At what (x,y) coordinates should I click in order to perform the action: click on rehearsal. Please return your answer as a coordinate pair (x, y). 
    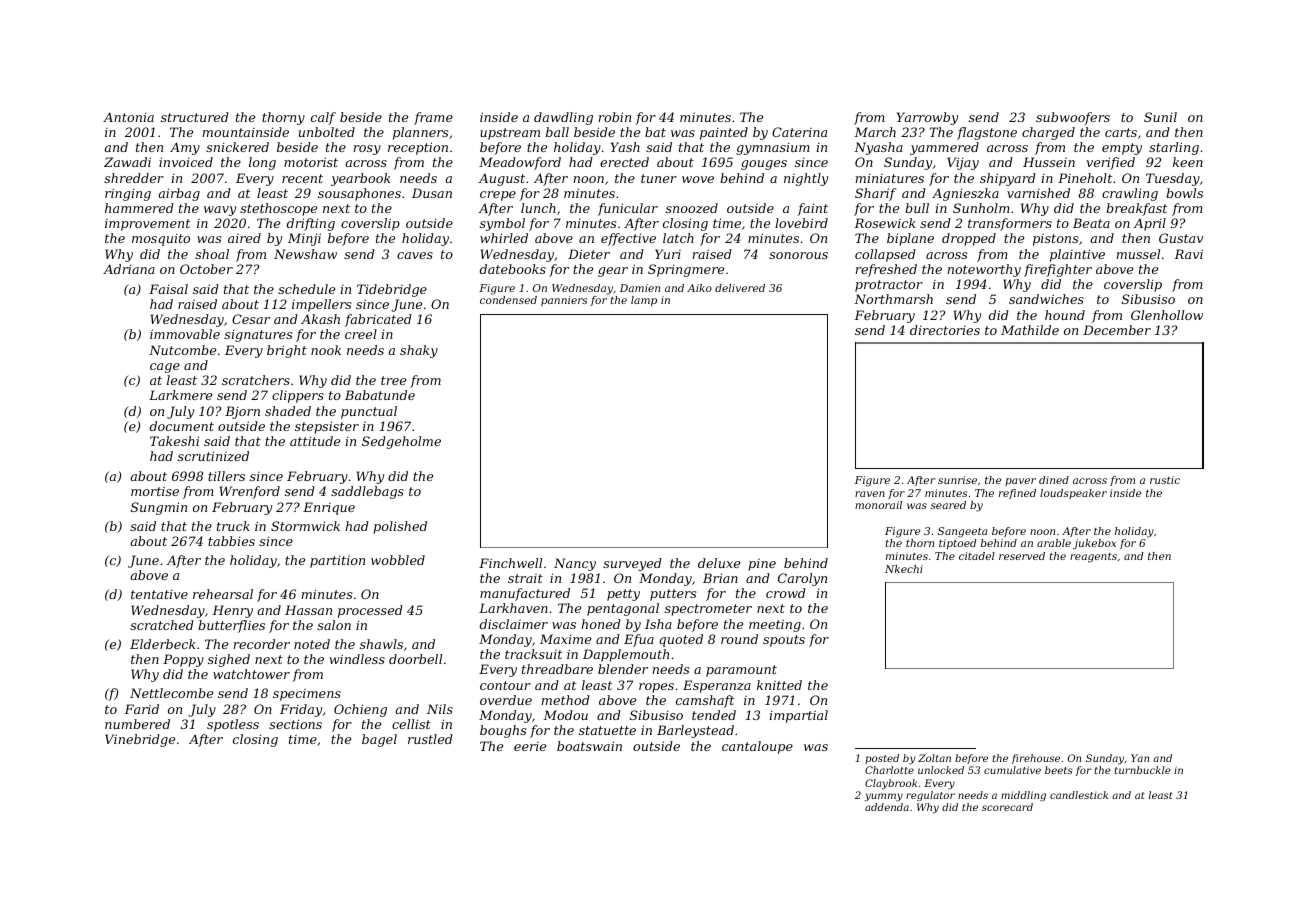
    Looking at the image, I should click on (223, 594).
